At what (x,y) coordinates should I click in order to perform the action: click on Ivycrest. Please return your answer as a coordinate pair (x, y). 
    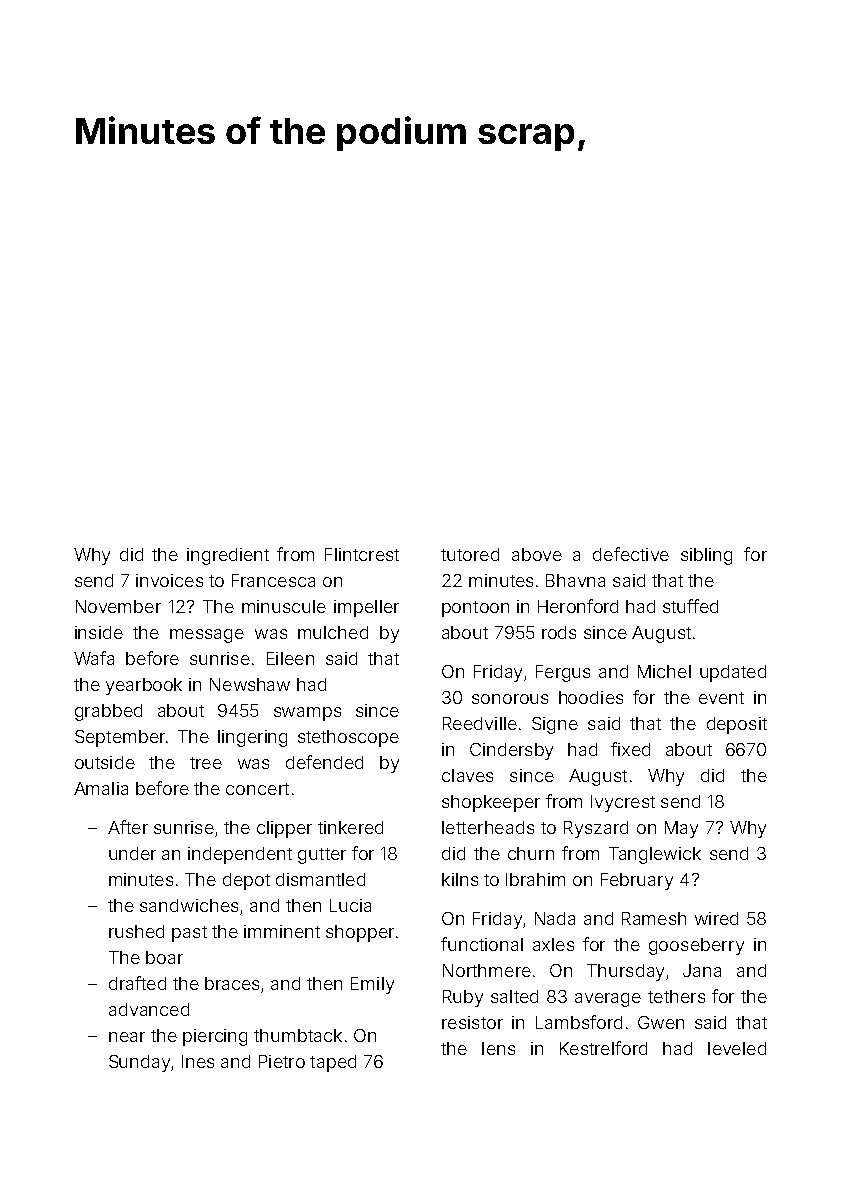
    Looking at the image, I should click on (623, 803).
